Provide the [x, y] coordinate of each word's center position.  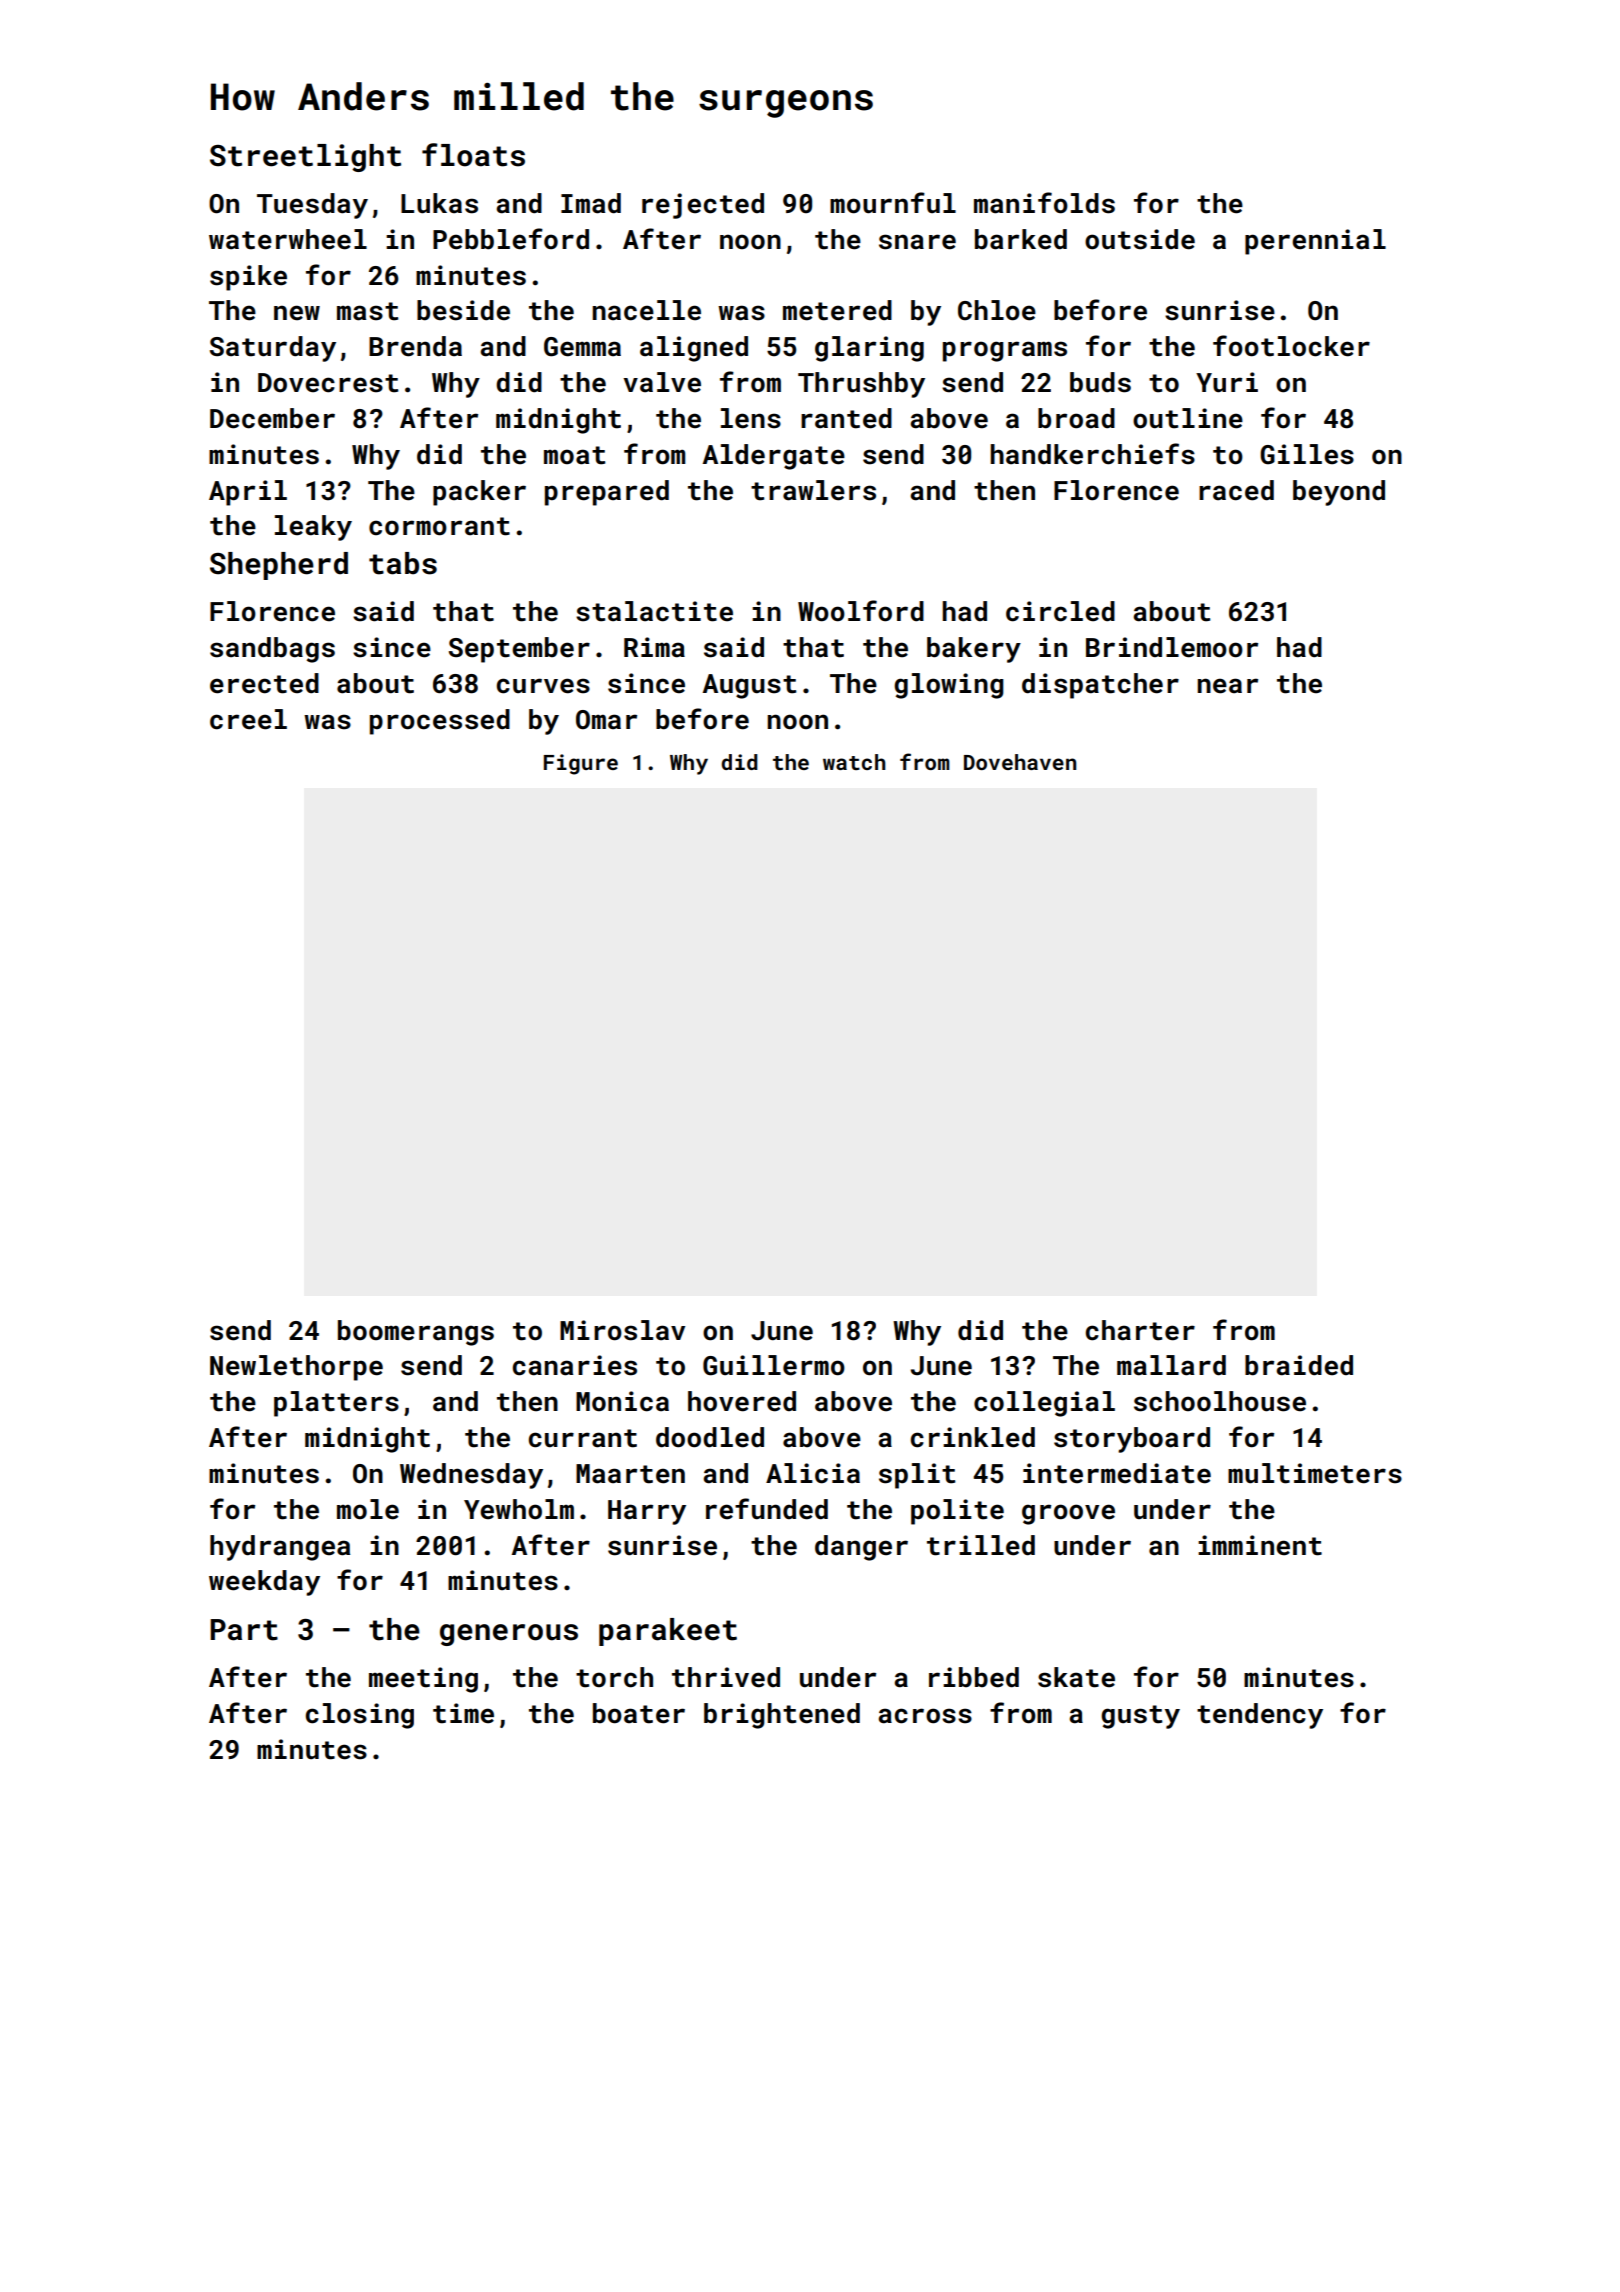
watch [854, 762]
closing [360, 1716]
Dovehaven [1020, 762]
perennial [1315, 242]
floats [473, 155]
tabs [403, 563]
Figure [581, 764]
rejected [703, 206]
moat [574, 455]
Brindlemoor [1172, 647]
